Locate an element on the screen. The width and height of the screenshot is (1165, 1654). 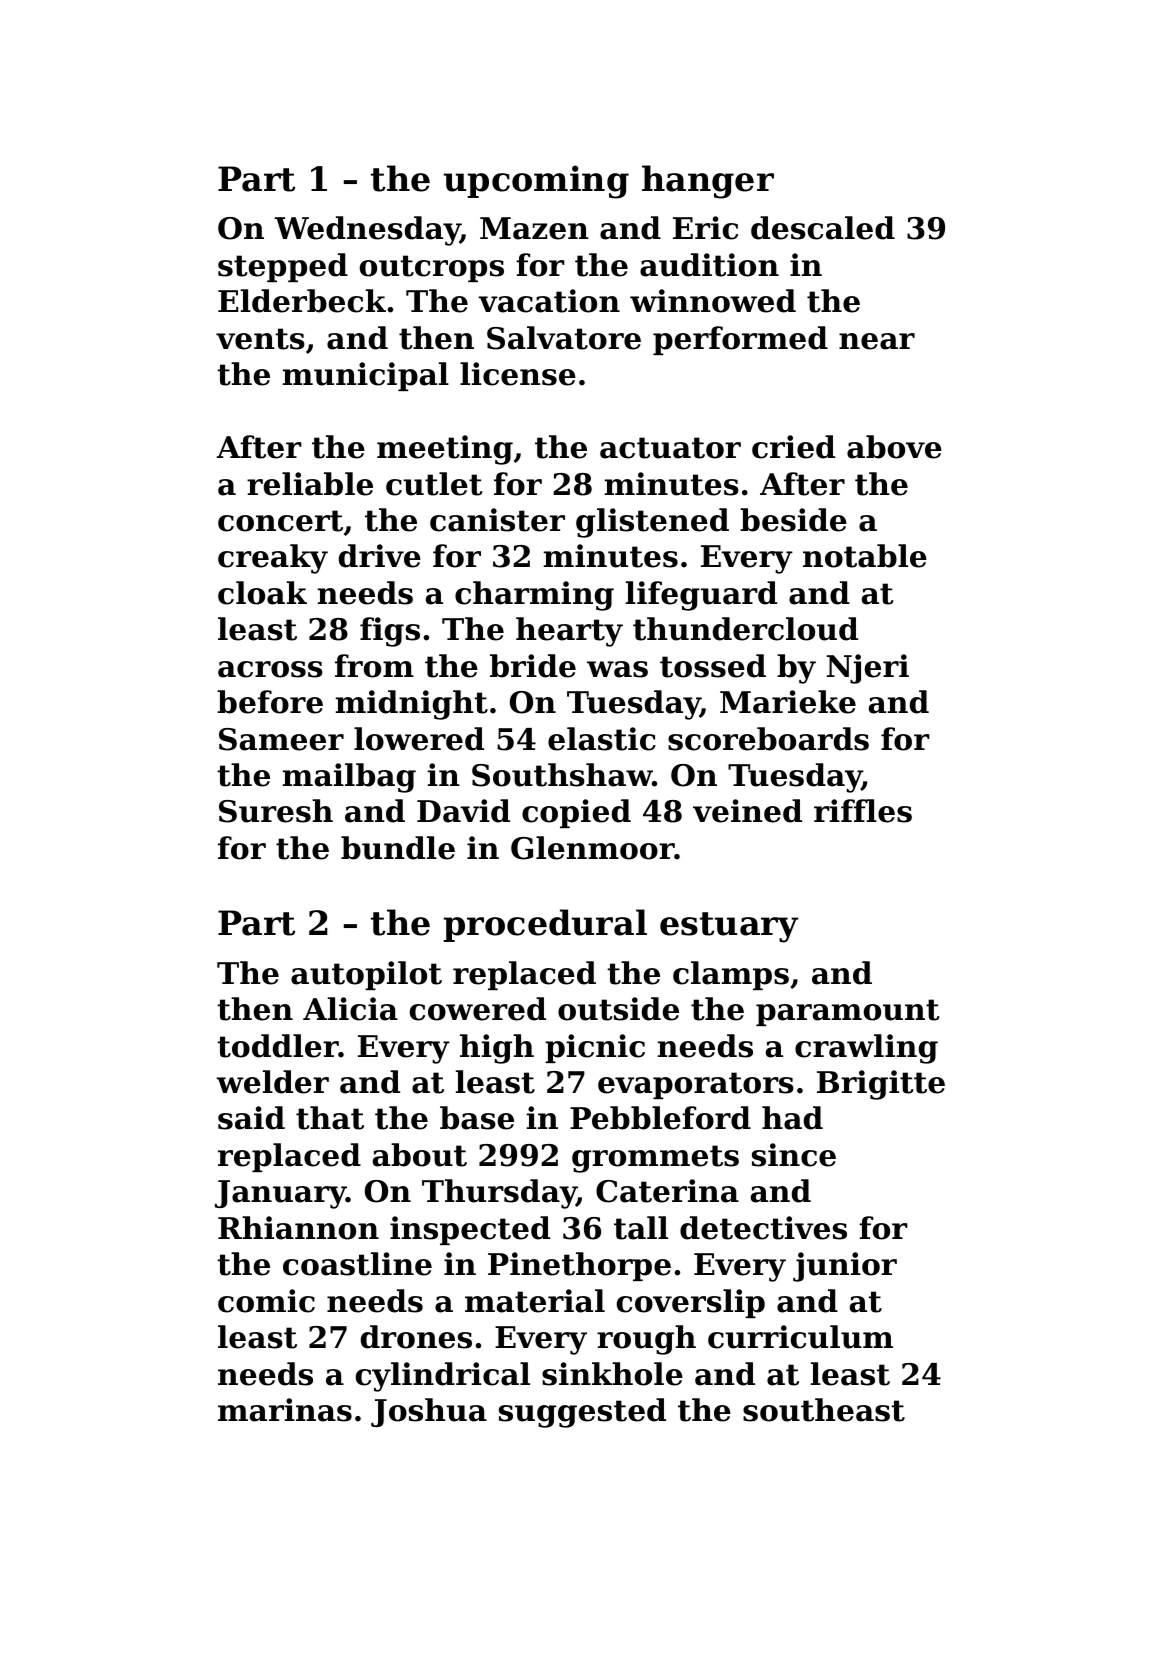
cutlet is located at coordinates (434, 484).
